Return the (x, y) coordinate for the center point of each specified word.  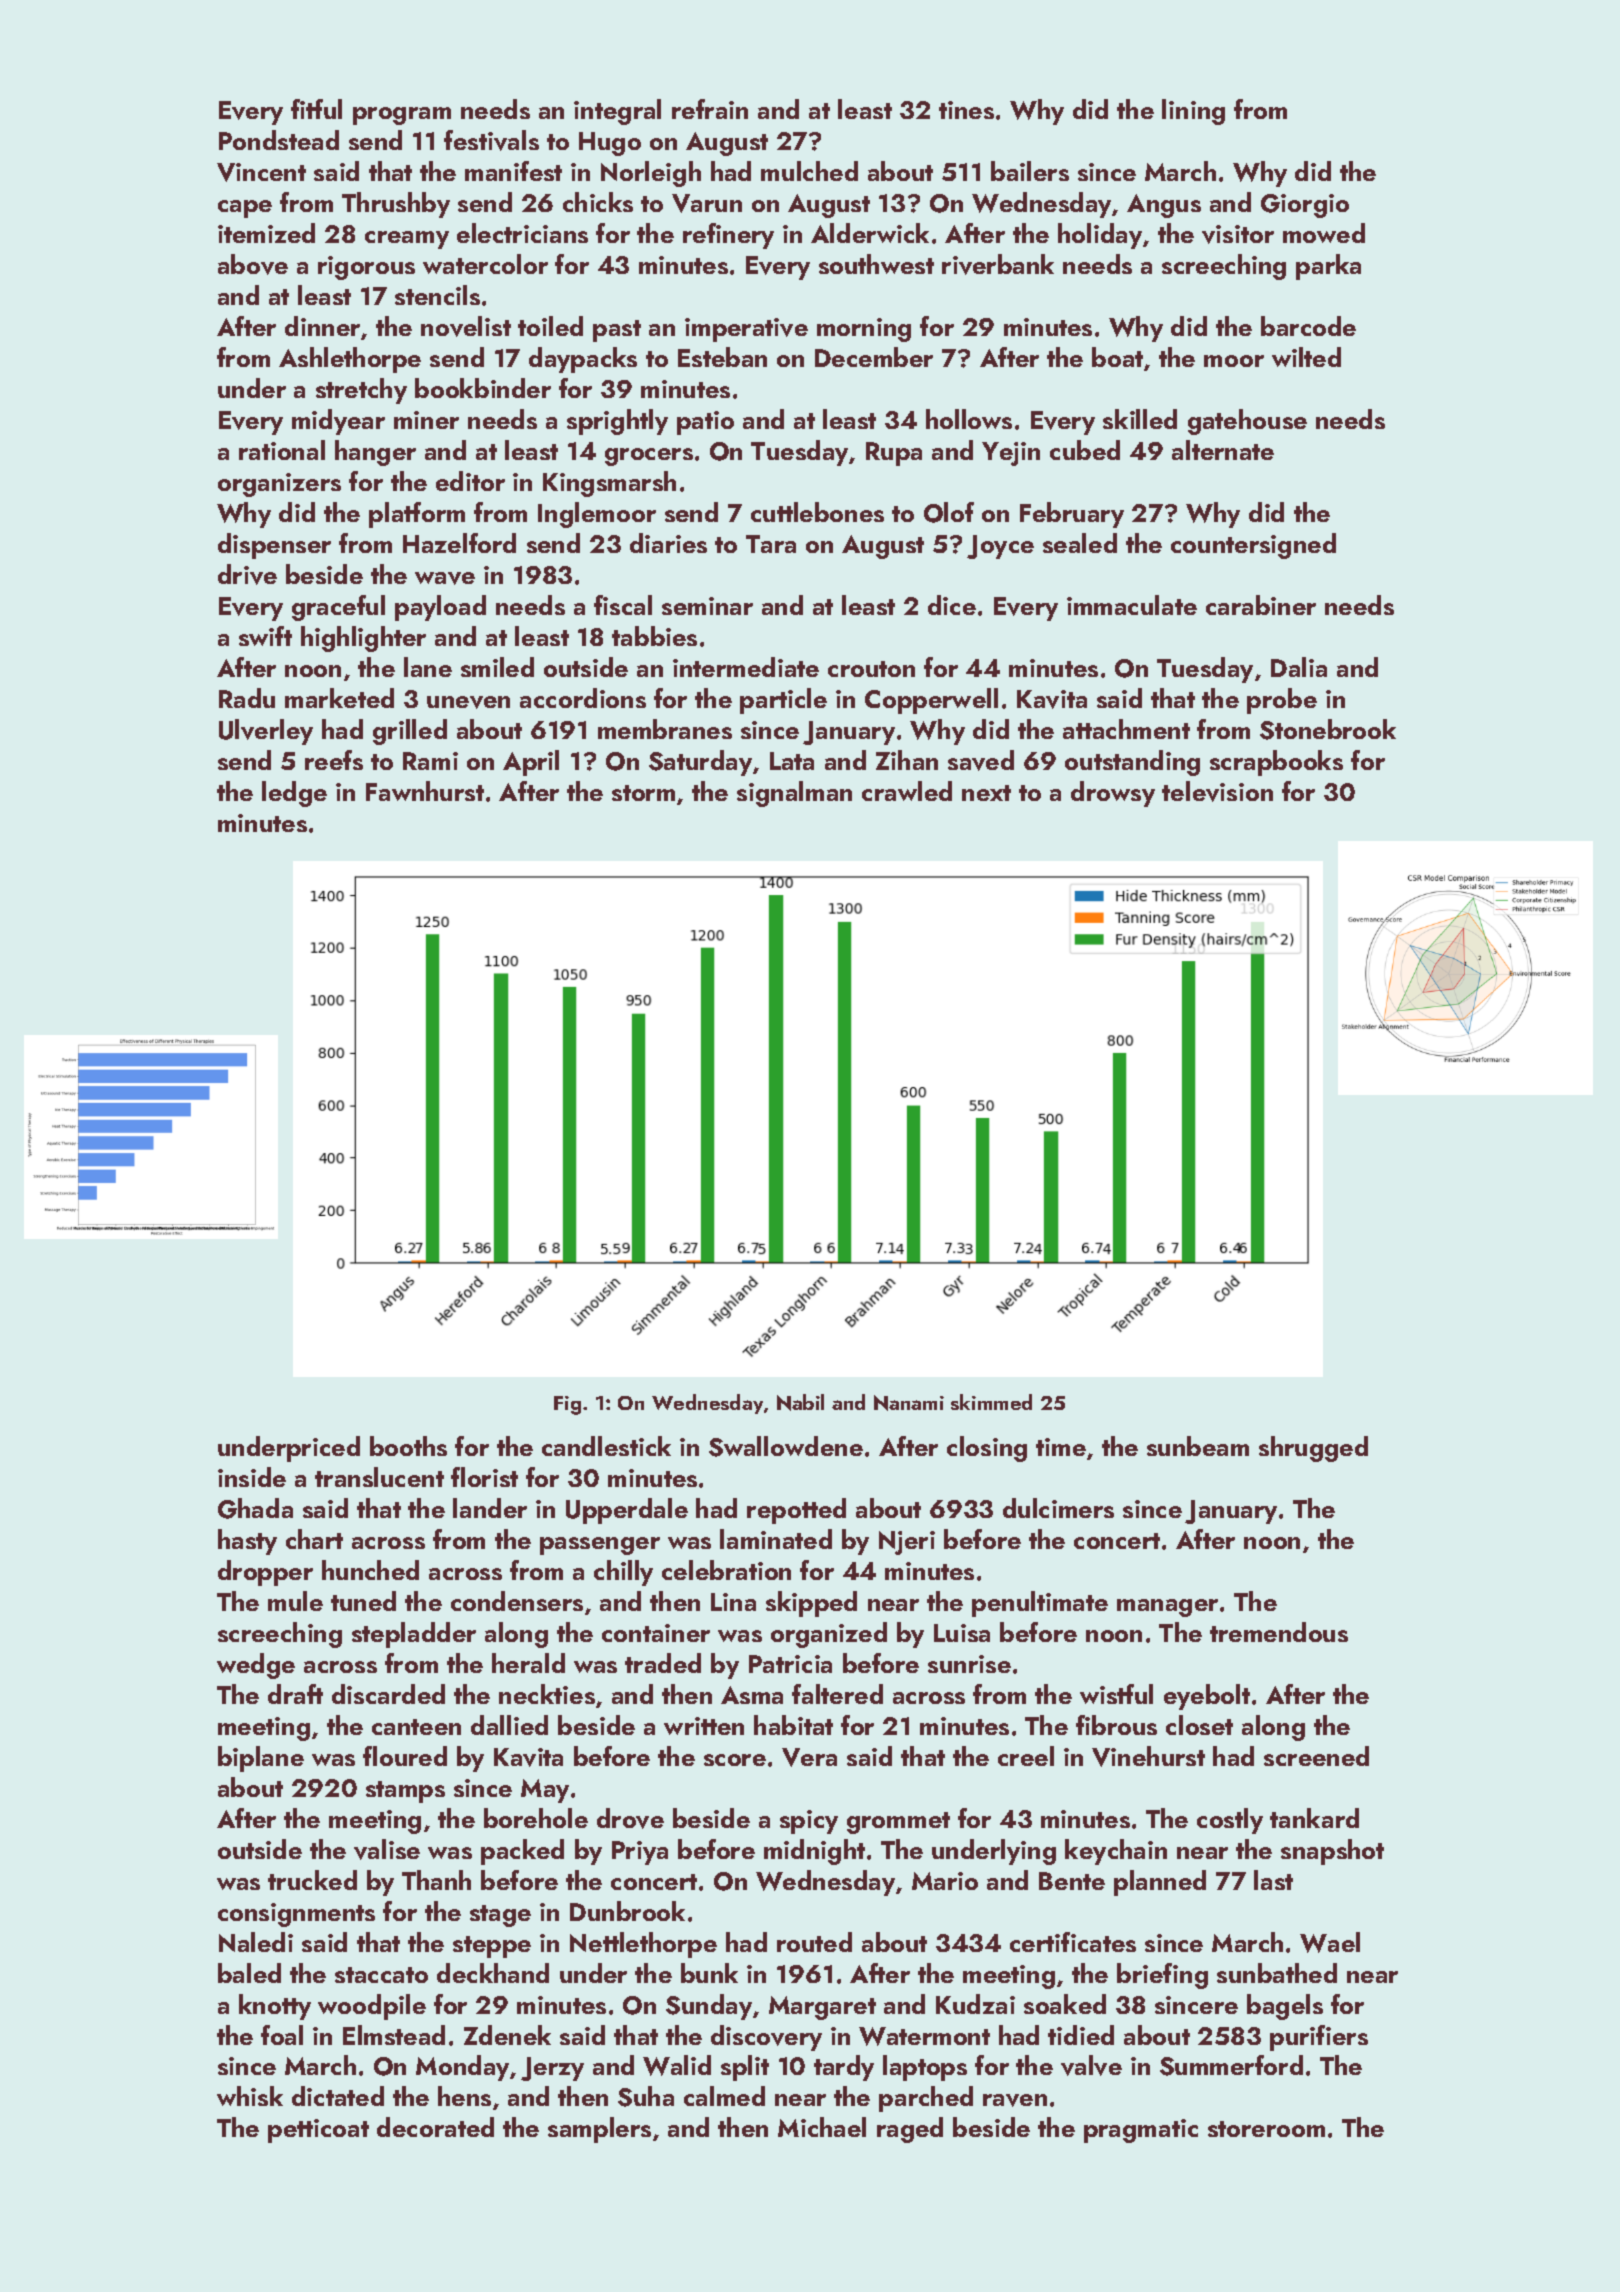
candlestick (606, 1446)
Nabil (800, 1402)
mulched (809, 171)
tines (966, 110)
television (1217, 791)
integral (617, 112)
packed (522, 1852)
